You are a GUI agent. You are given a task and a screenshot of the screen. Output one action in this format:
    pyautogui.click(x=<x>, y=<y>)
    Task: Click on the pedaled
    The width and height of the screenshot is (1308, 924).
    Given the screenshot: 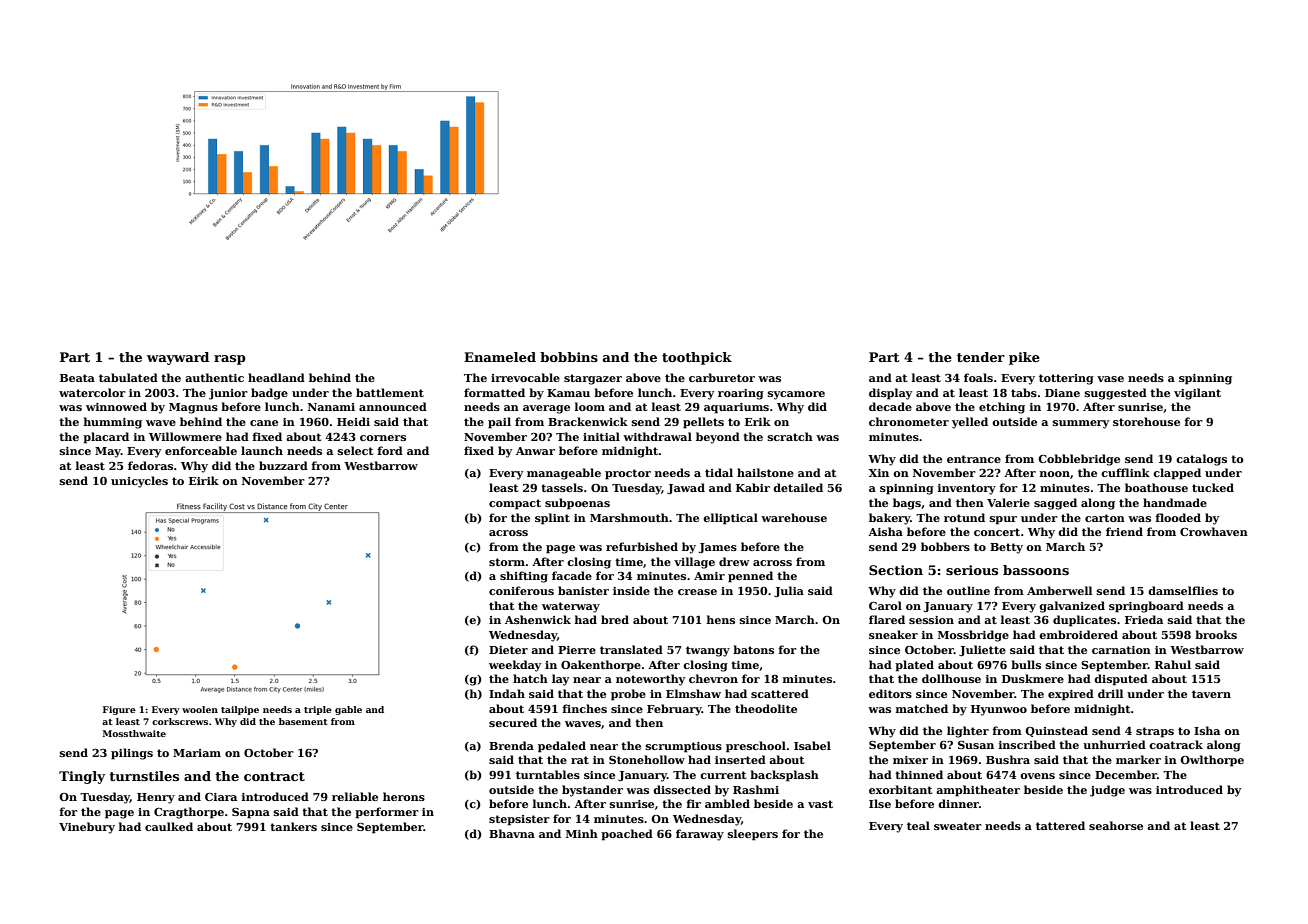 What is the action you would take?
    pyautogui.click(x=562, y=747)
